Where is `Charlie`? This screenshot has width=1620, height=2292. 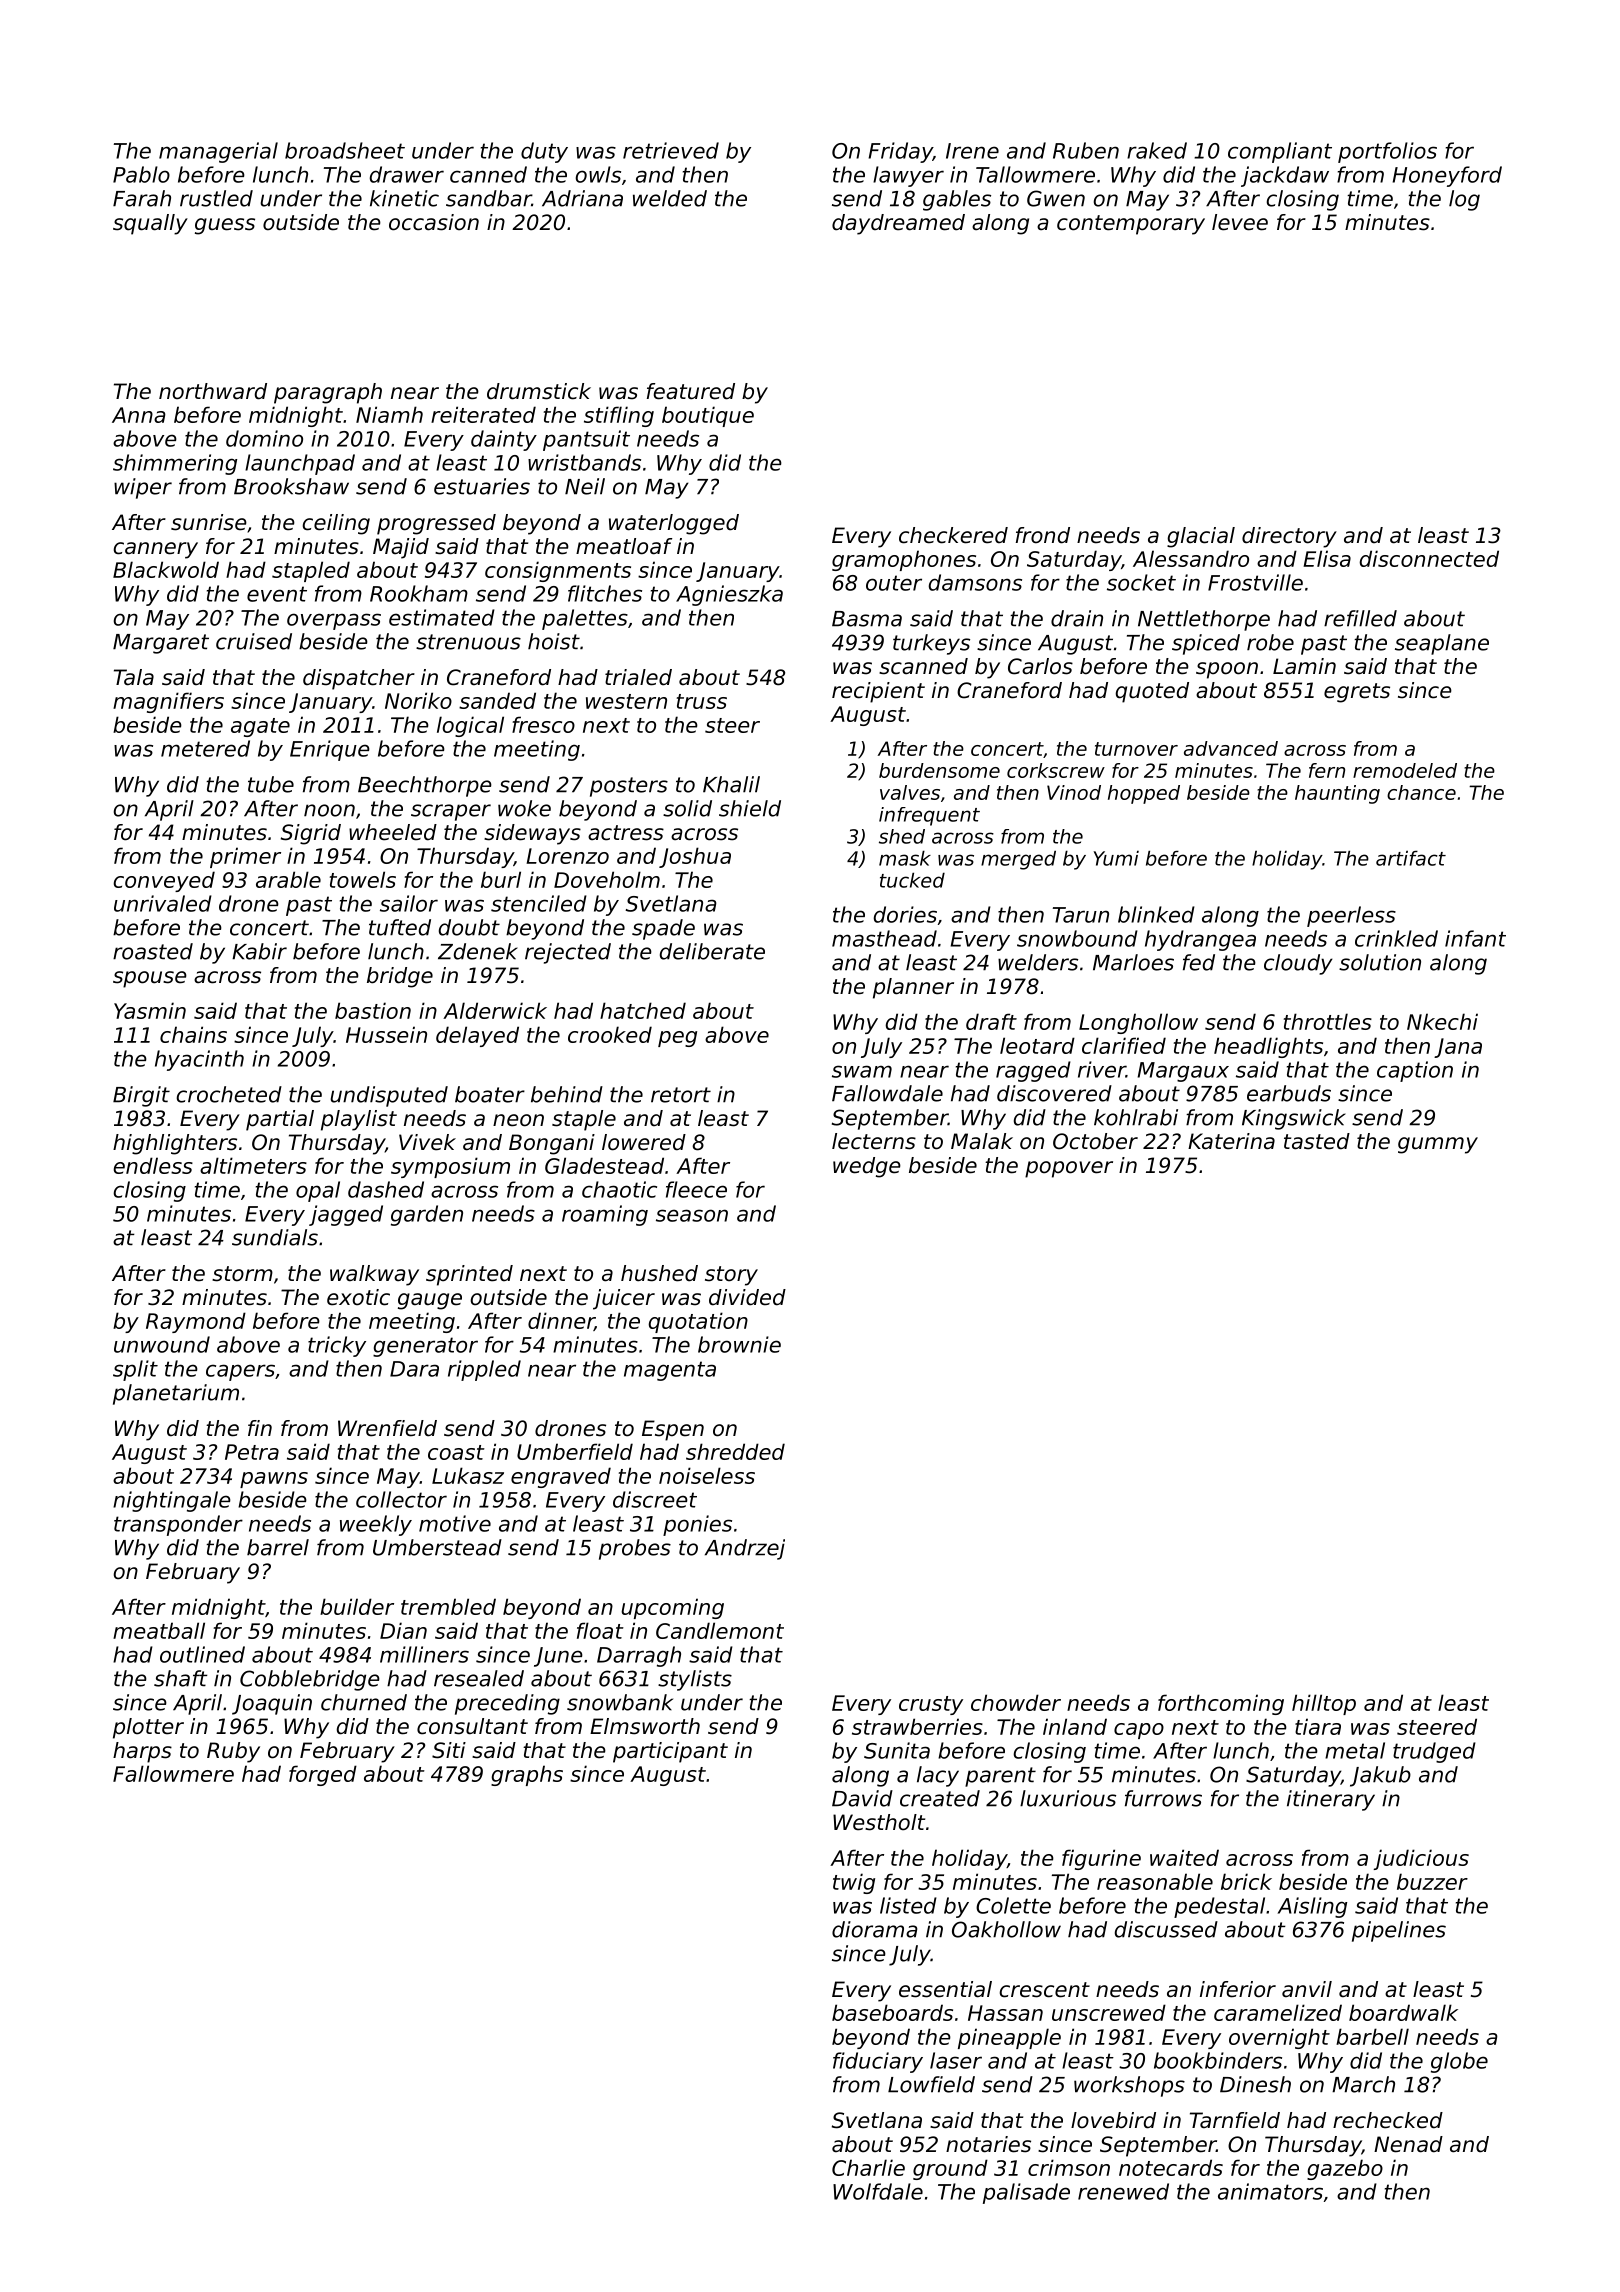
Charlie is located at coordinates (868, 2167).
